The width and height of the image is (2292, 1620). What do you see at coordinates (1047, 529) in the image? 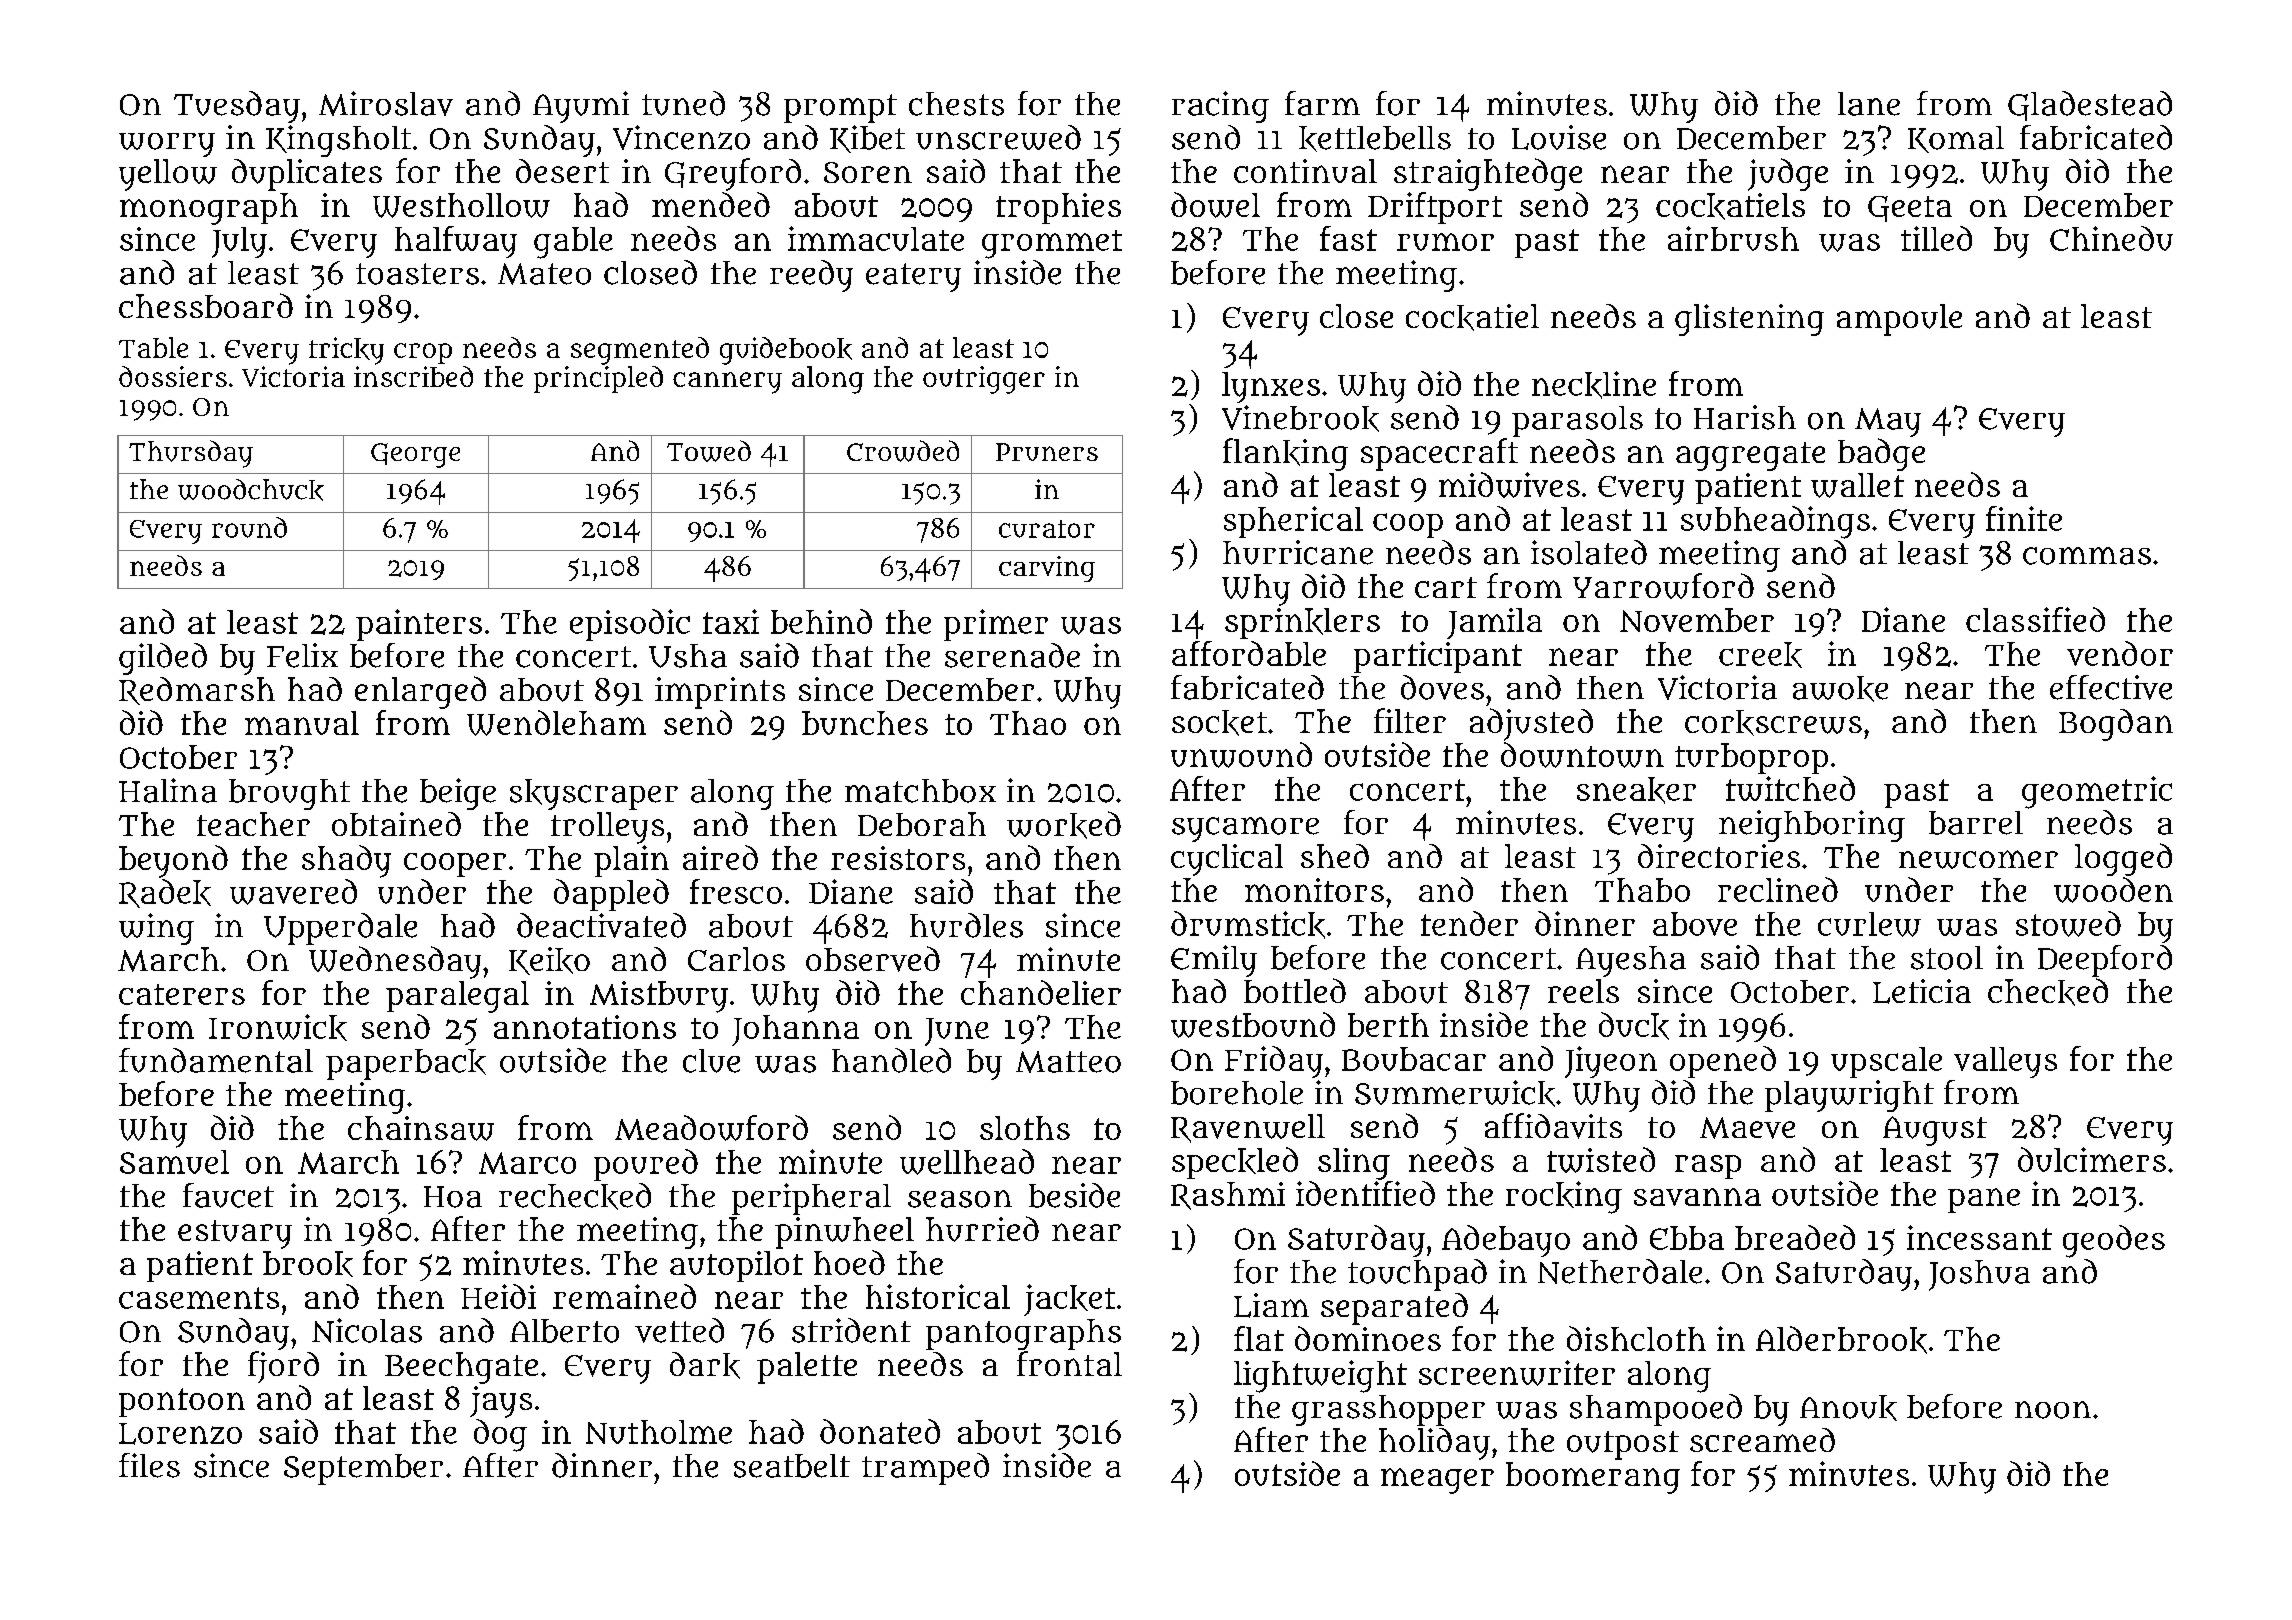
I see `curator` at bounding box center [1047, 529].
